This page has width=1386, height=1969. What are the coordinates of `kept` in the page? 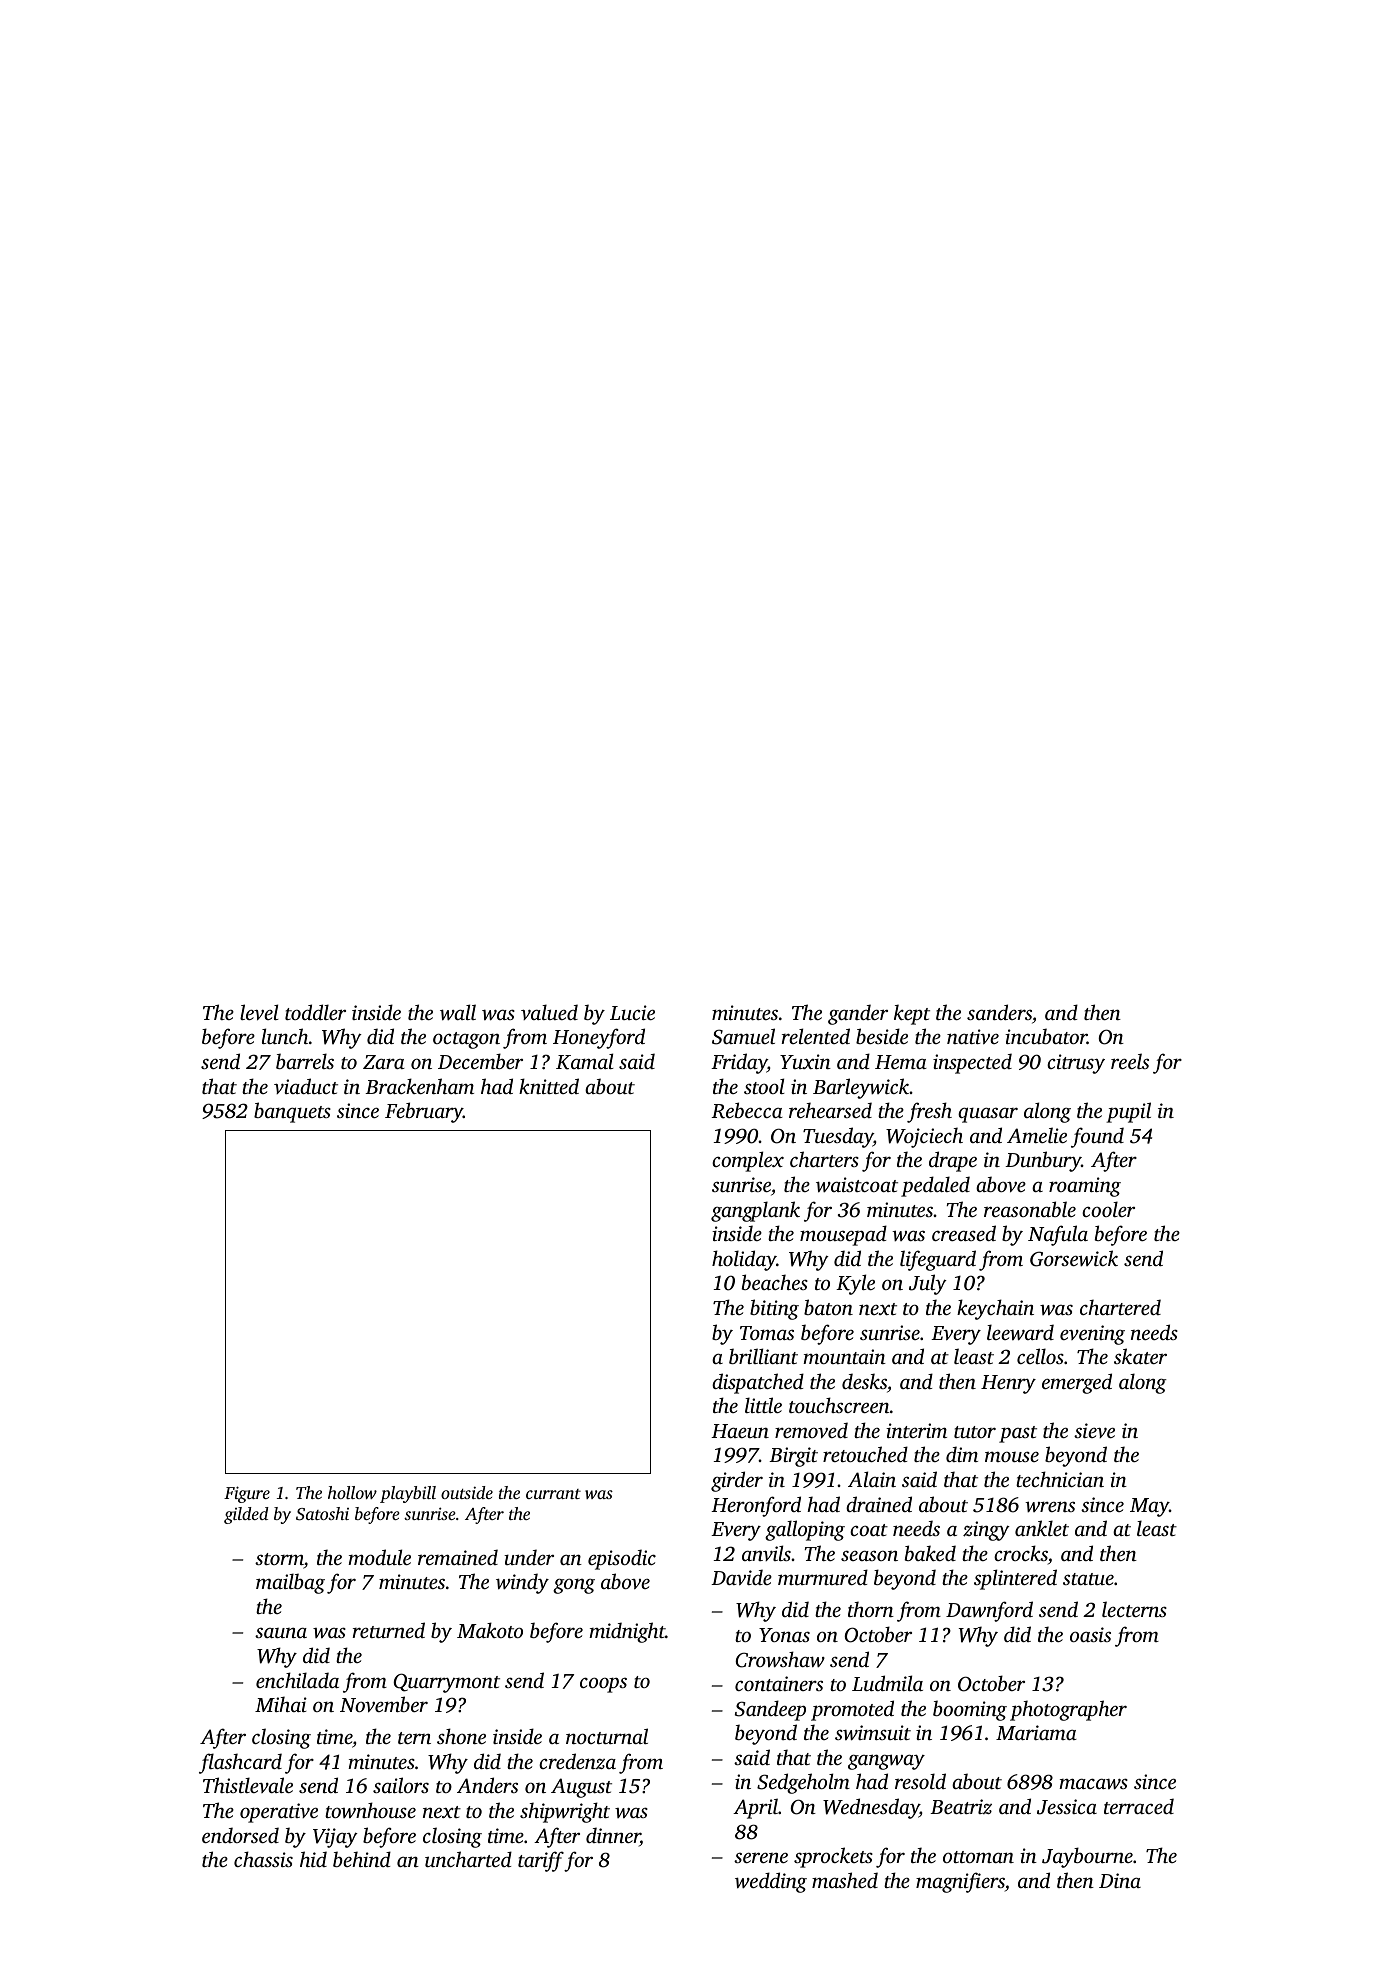 It's located at (912, 1014).
